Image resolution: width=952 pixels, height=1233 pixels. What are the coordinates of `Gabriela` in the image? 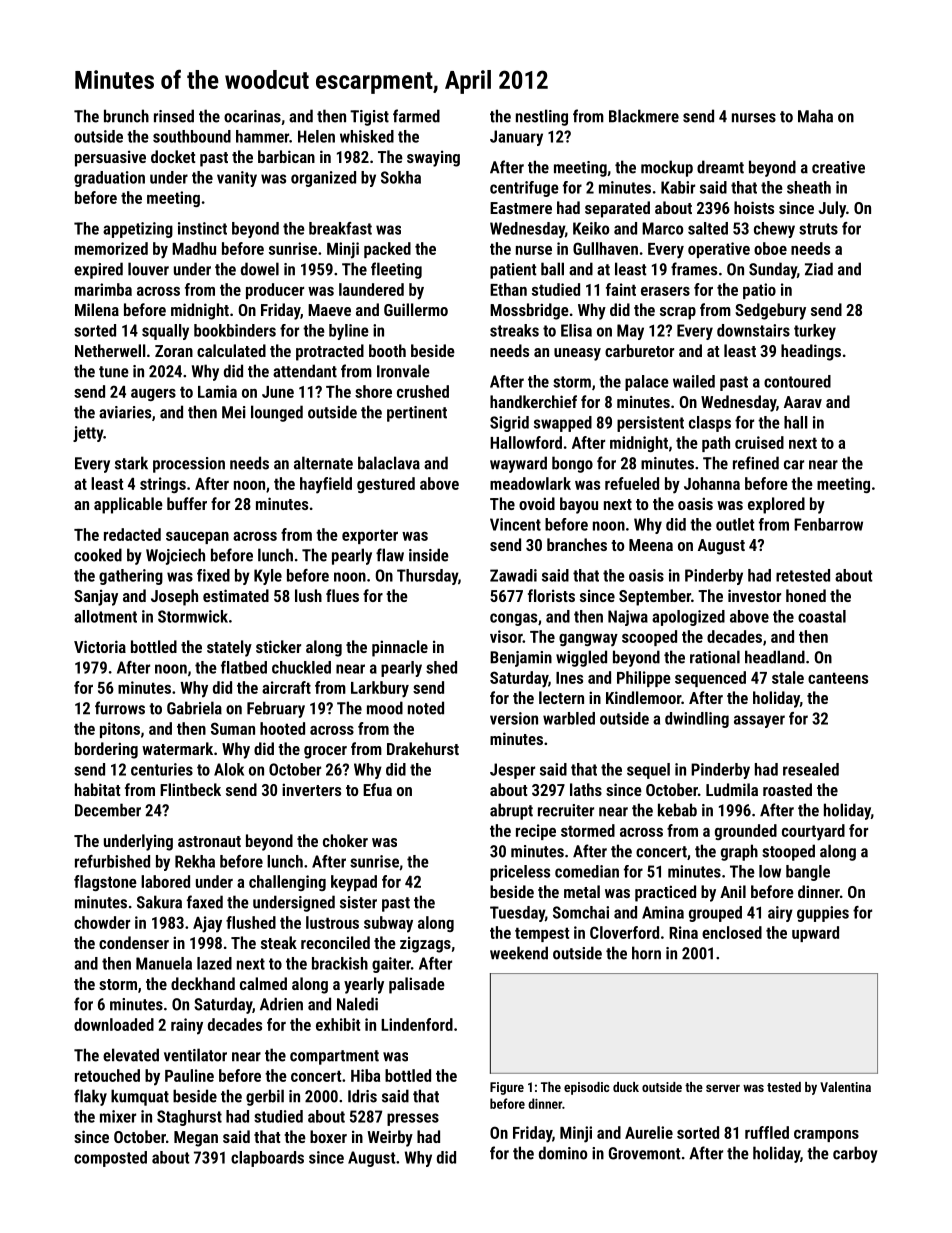 It's located at (194, 708).
